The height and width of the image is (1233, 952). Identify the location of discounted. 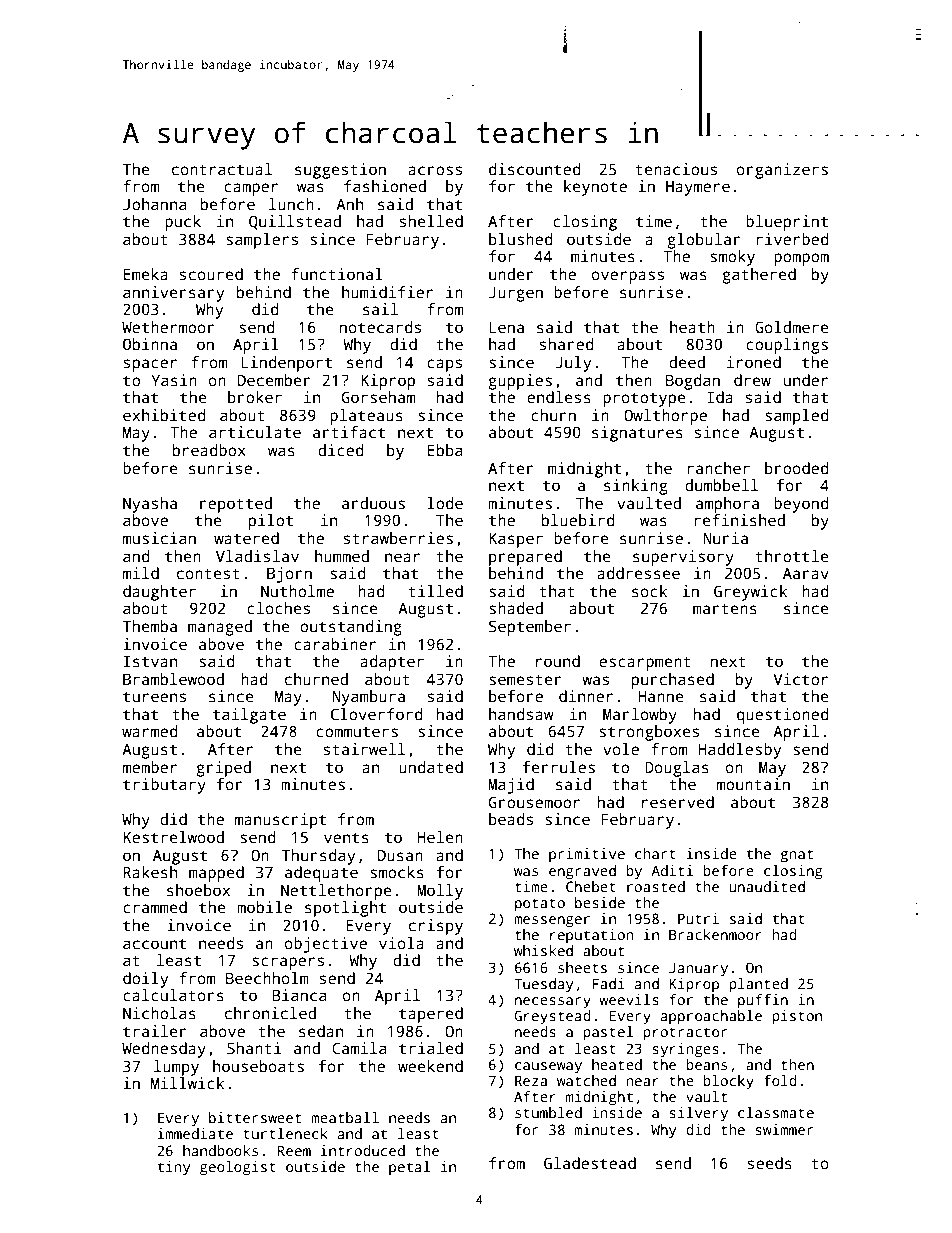
(534, 169).
